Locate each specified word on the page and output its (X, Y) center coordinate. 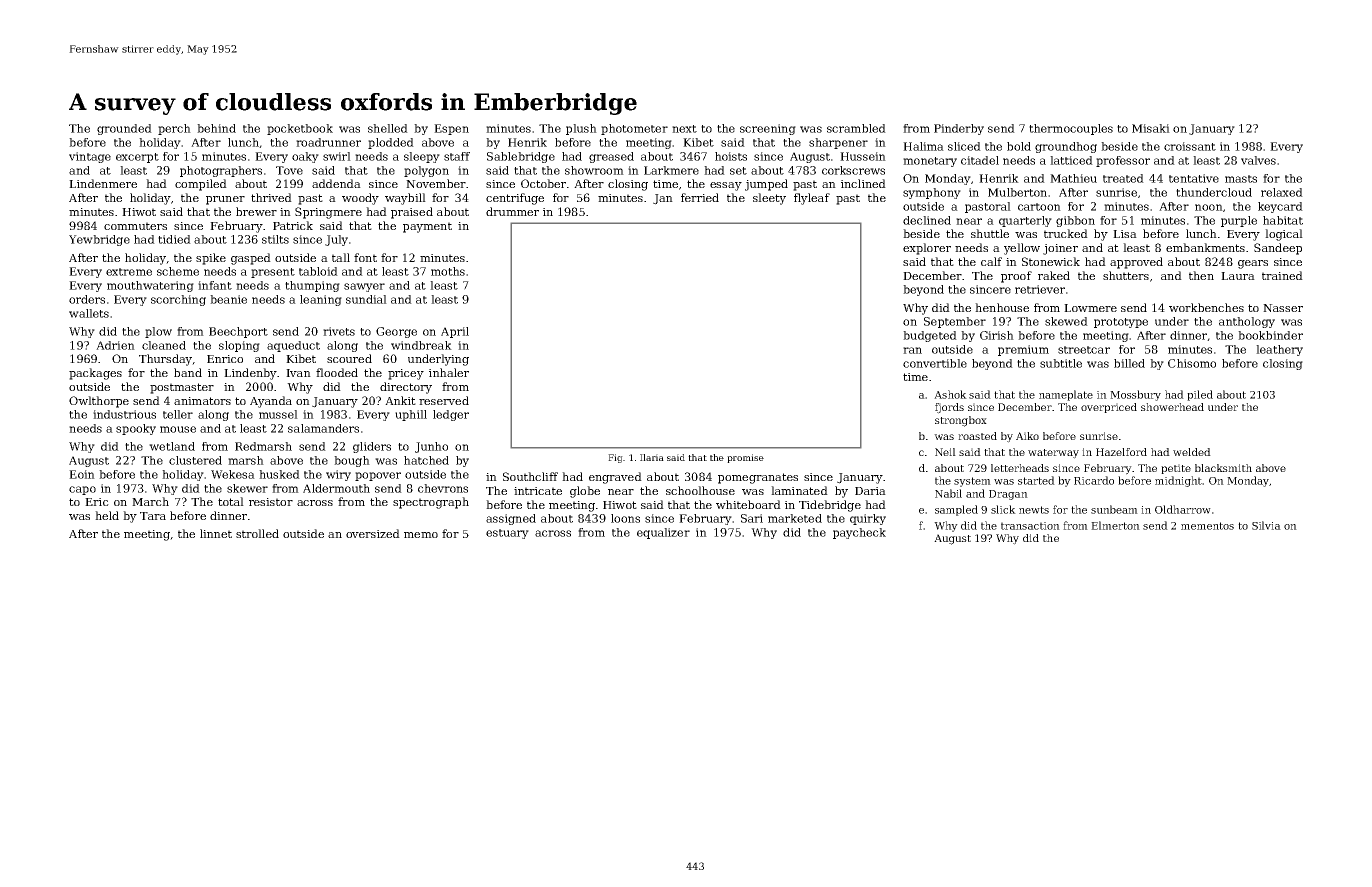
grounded (124, 129)
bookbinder (1270, 335)
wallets (89, 313)
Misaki (1151, 128)
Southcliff (530, 476)
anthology (1247, 322)
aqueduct (293, 346)
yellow (1022, 249)
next (684, 129)
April (455, 332)
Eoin (82, 474)
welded (1192, 452)
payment (427, 227)
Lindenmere (103, 183)
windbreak (421, 345)
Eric (97, 502)
